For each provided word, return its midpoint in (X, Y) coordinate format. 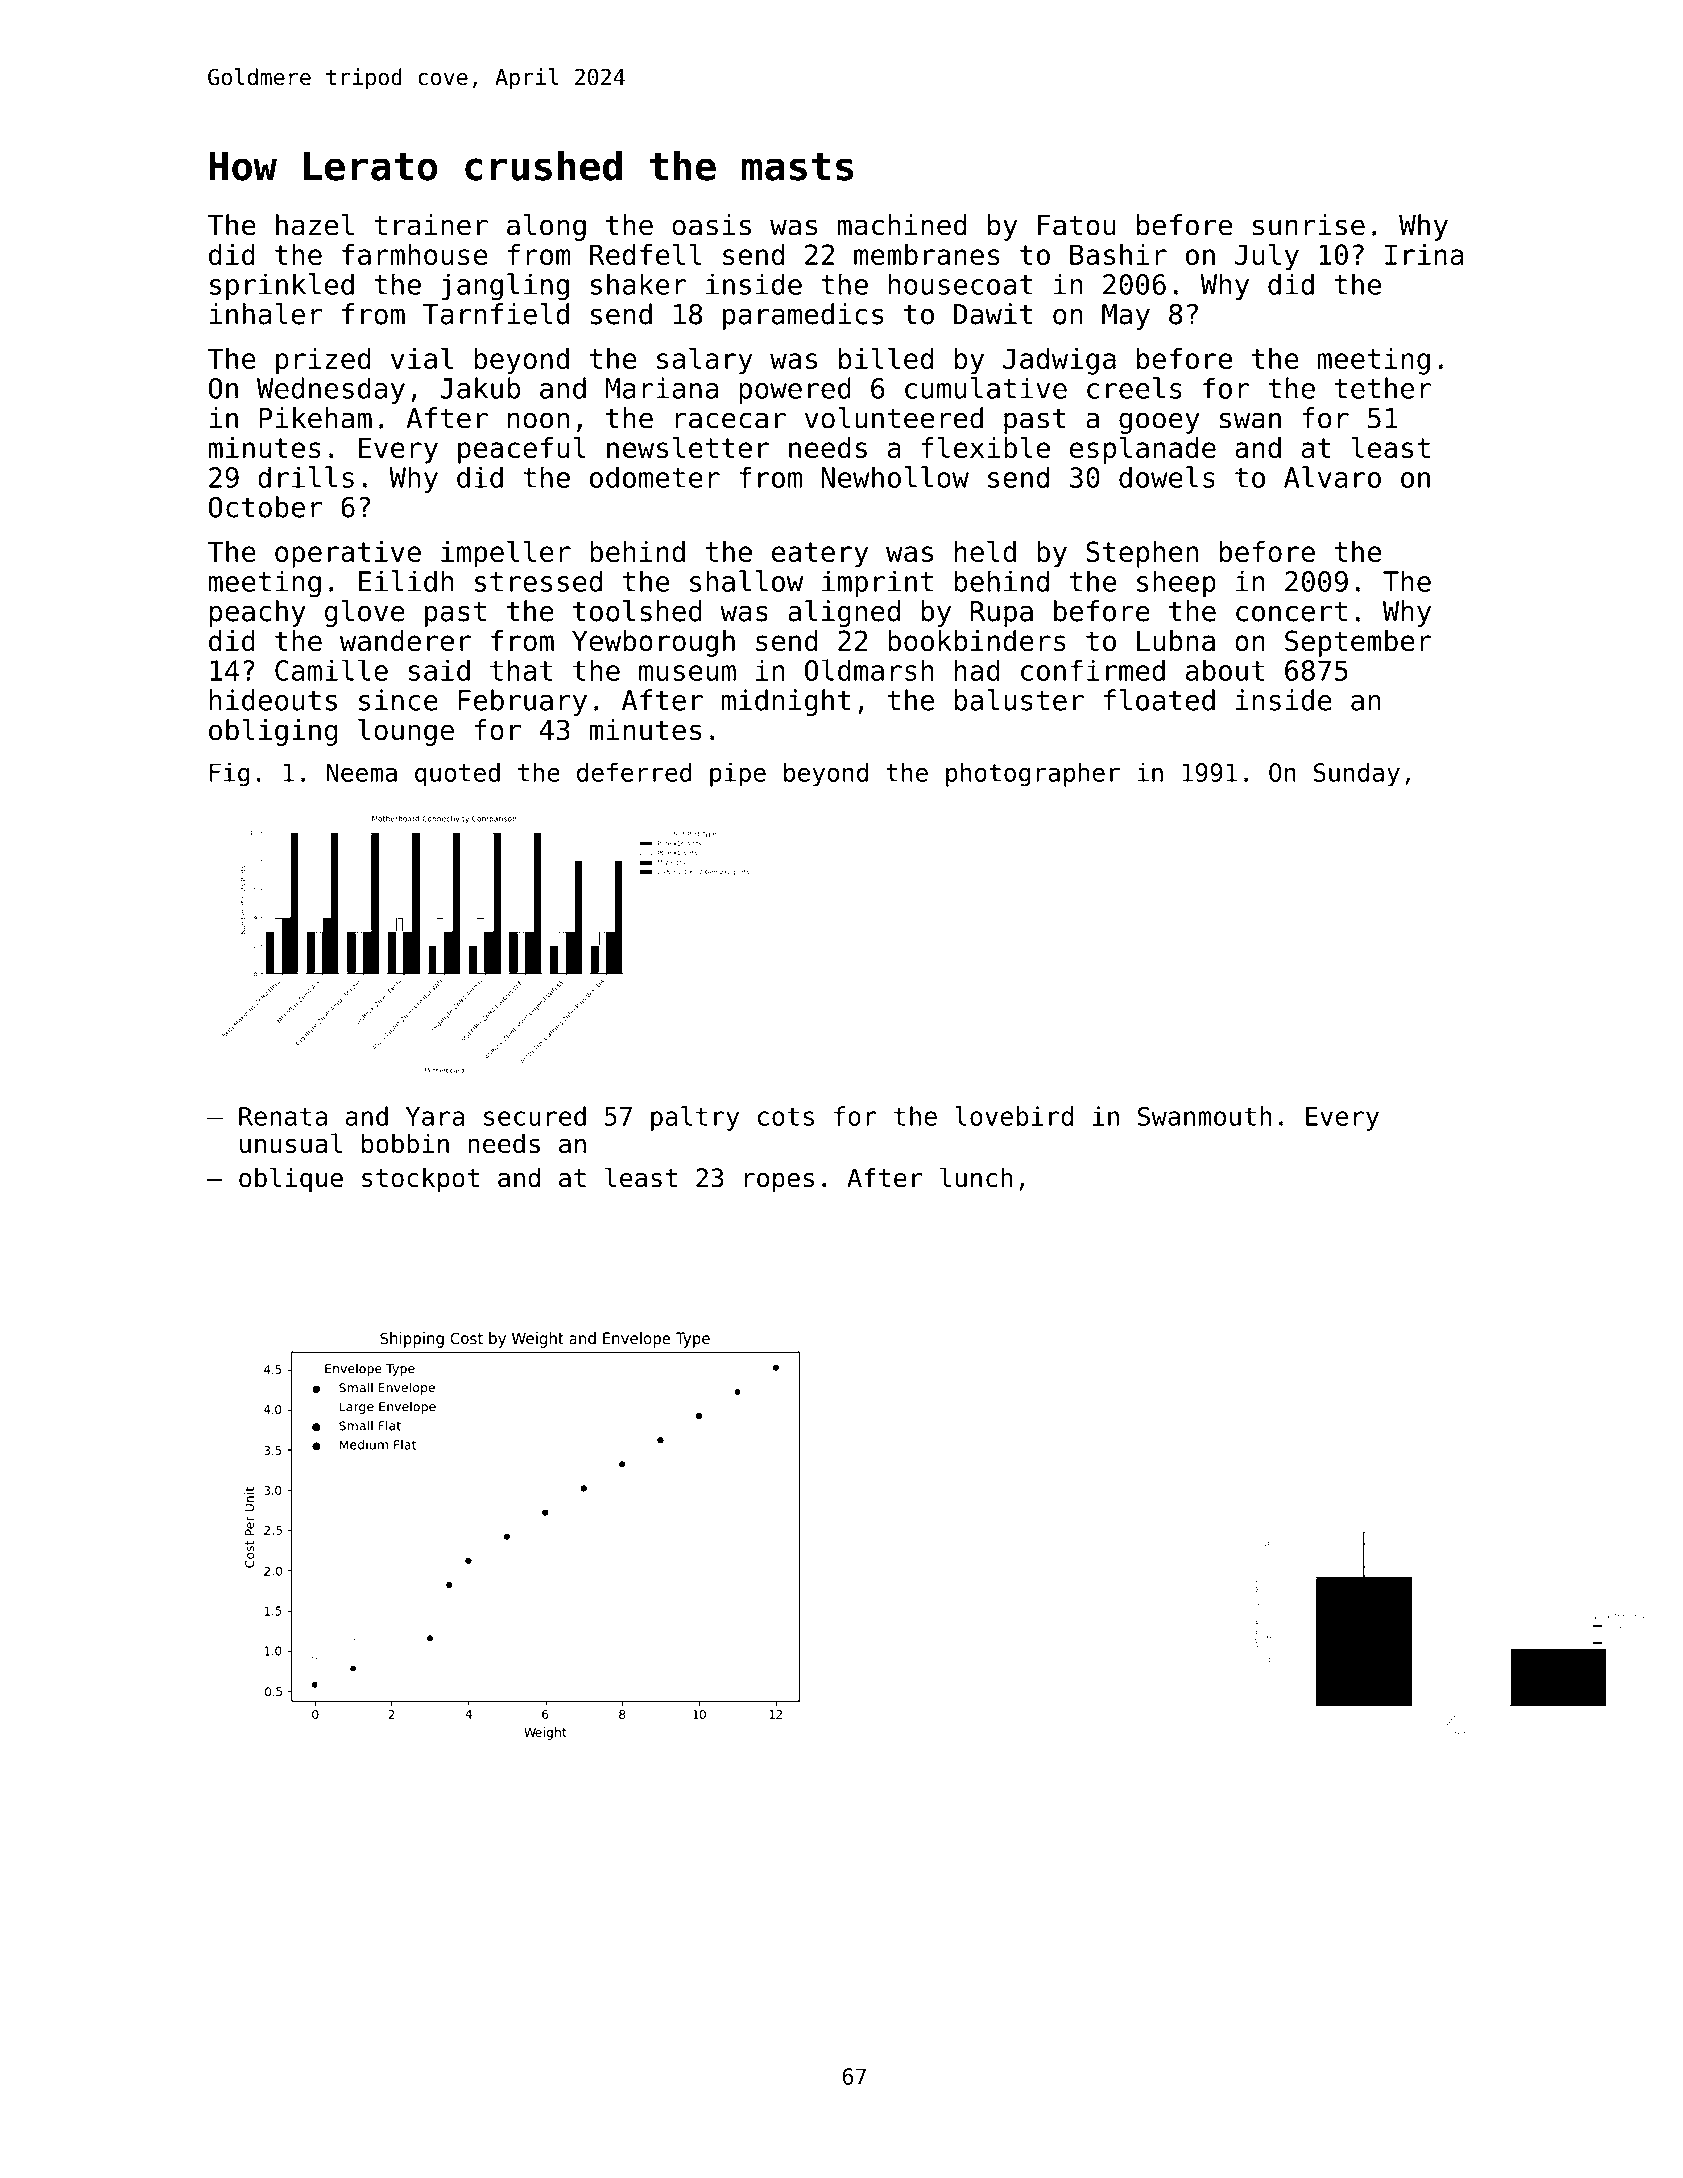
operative (348, 554)
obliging (273, 732)
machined (902, 225)
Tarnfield (496, 314)
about (1225, 670)
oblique (291, 1180)
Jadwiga (1059, 361)
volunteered (894, 418)
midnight (786, 702)
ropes (779, 1183)
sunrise (1309, 225)
